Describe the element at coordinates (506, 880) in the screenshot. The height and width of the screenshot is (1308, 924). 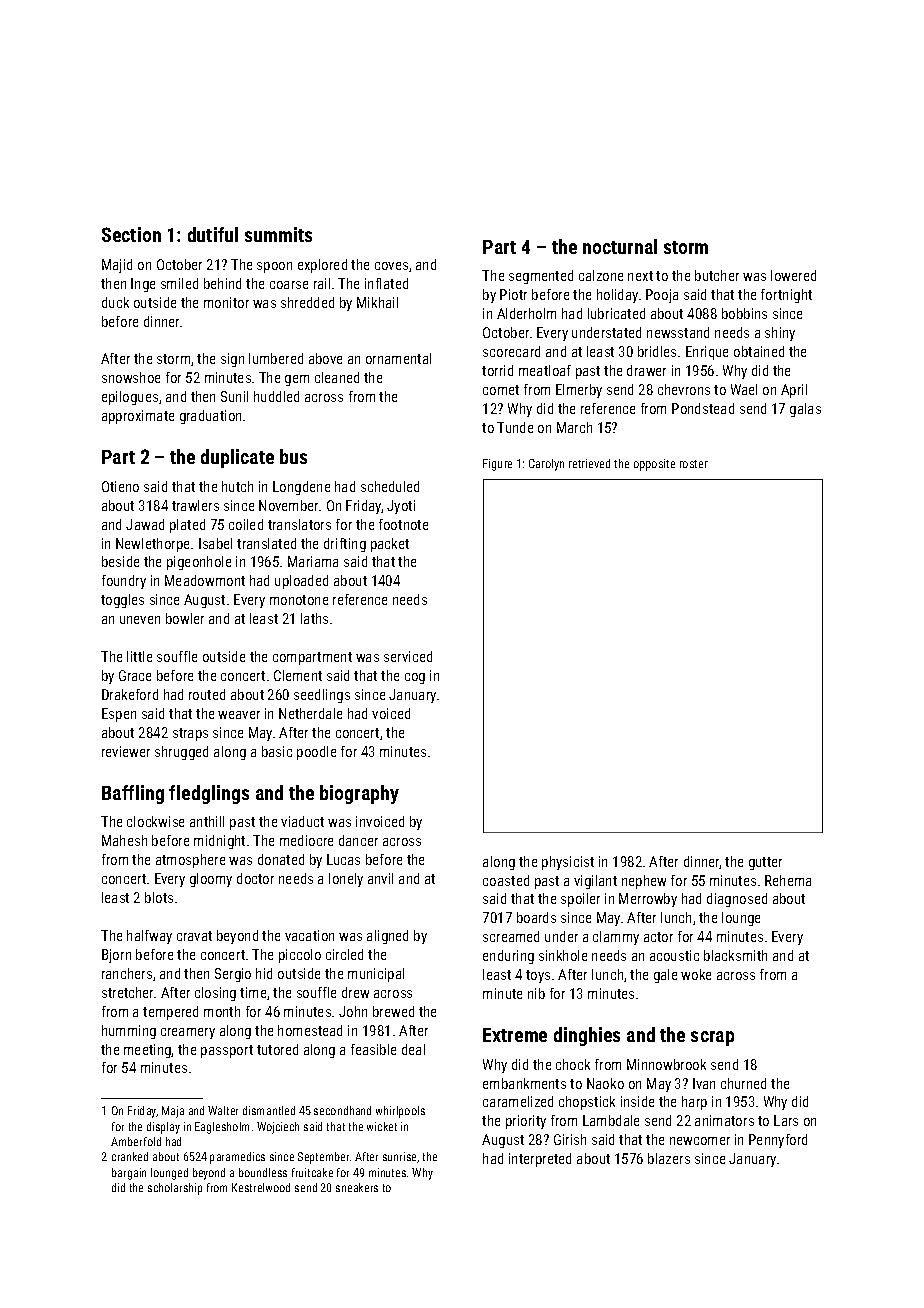
I see `coasted` at that location.
